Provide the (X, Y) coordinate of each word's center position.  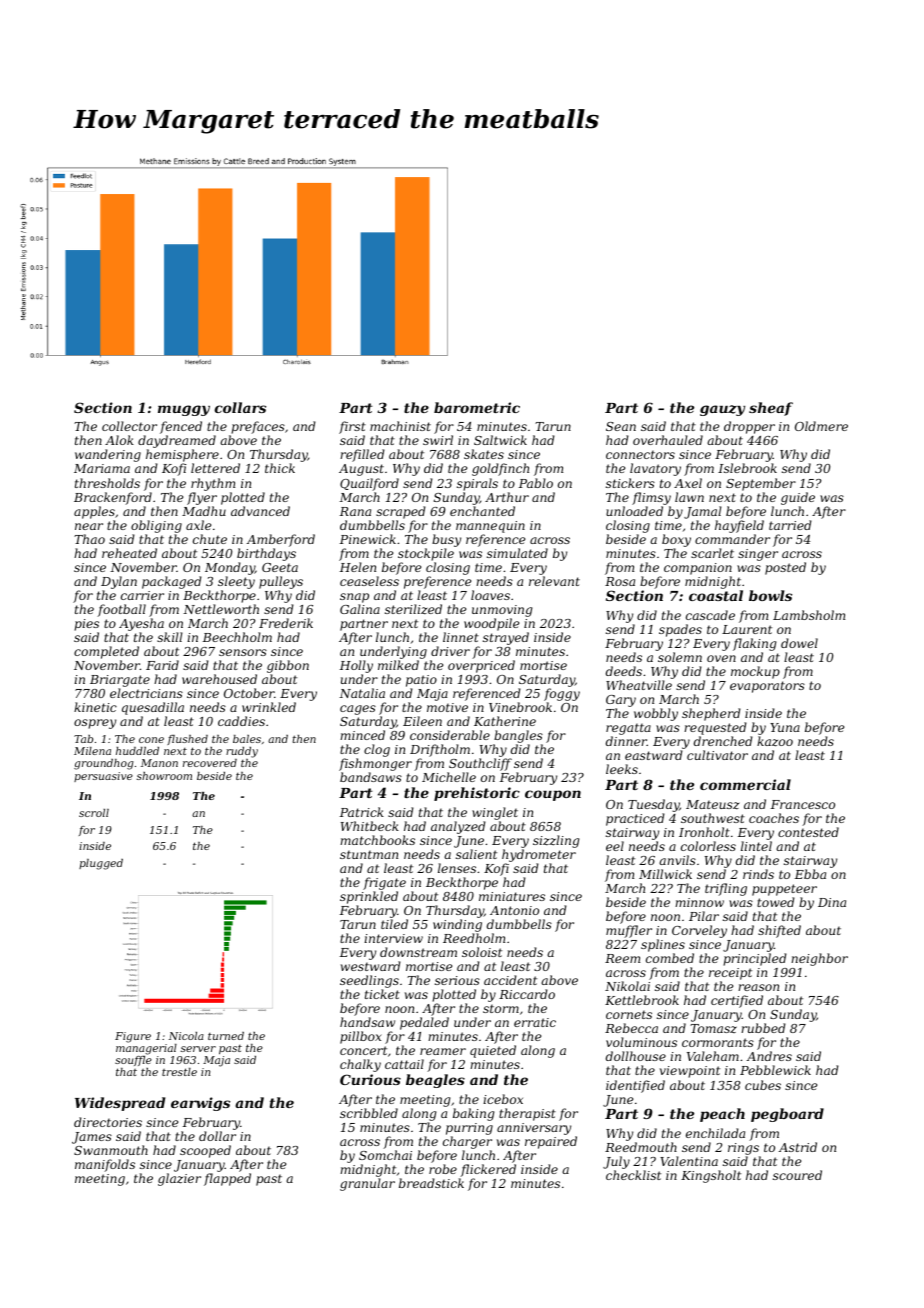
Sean (621, 426)
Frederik (286, 623)
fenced (181, 427)
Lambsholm (809, 615)
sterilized (413, 609)
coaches (774, 818)
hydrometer (539, 855)
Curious (370, 1079)
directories (108, 1122)
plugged (101, 864)
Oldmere (821, 426)
